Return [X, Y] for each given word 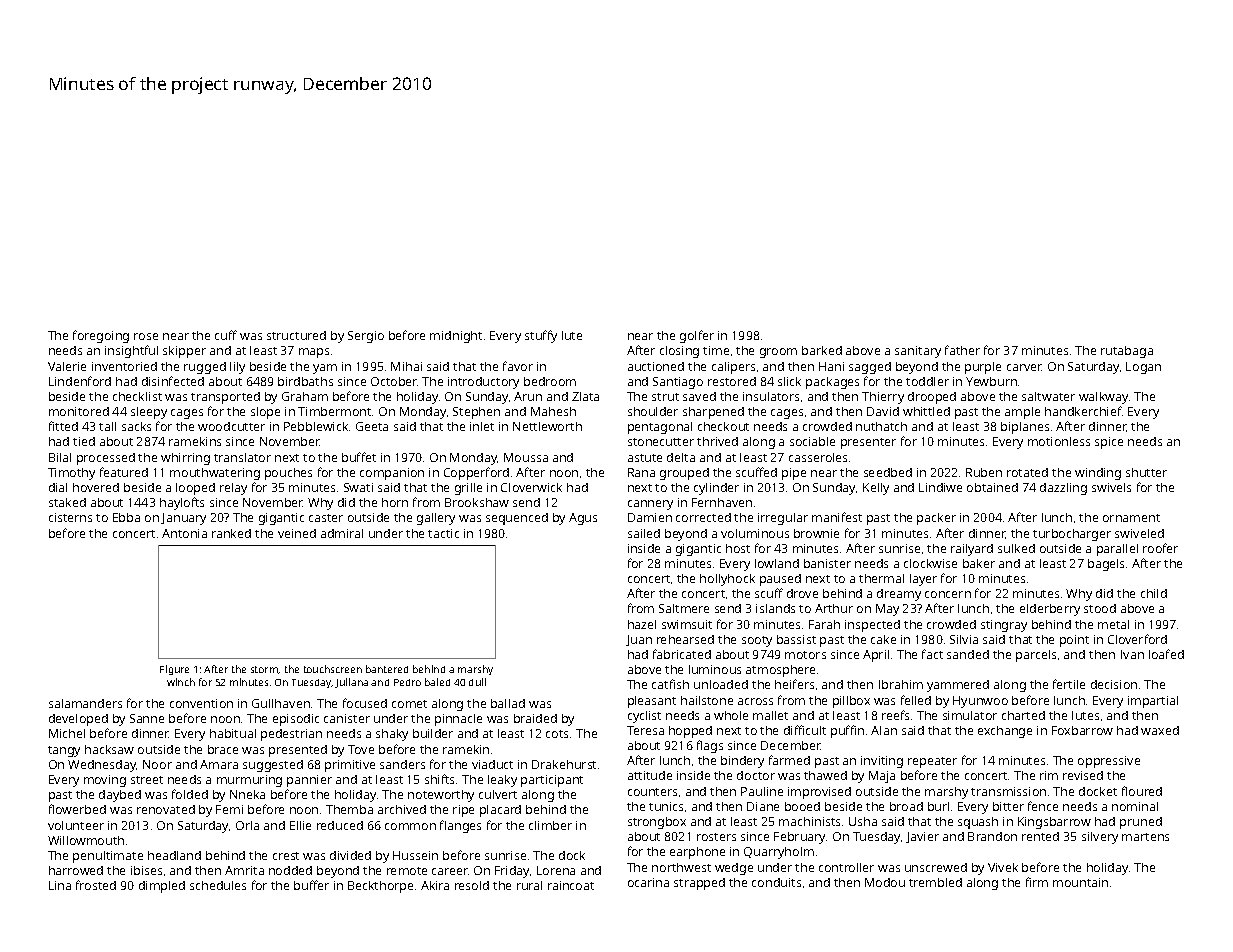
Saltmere [684, 608]
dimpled [162, 887]
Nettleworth [547, 426]
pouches [288, 474]
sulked [1016, 548]
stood [1100, 608]
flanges [460, 826]
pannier [309, 781]
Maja [882, 777]
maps [314, 353]
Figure [174, 670]
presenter [868, 443]
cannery [650, 505]
